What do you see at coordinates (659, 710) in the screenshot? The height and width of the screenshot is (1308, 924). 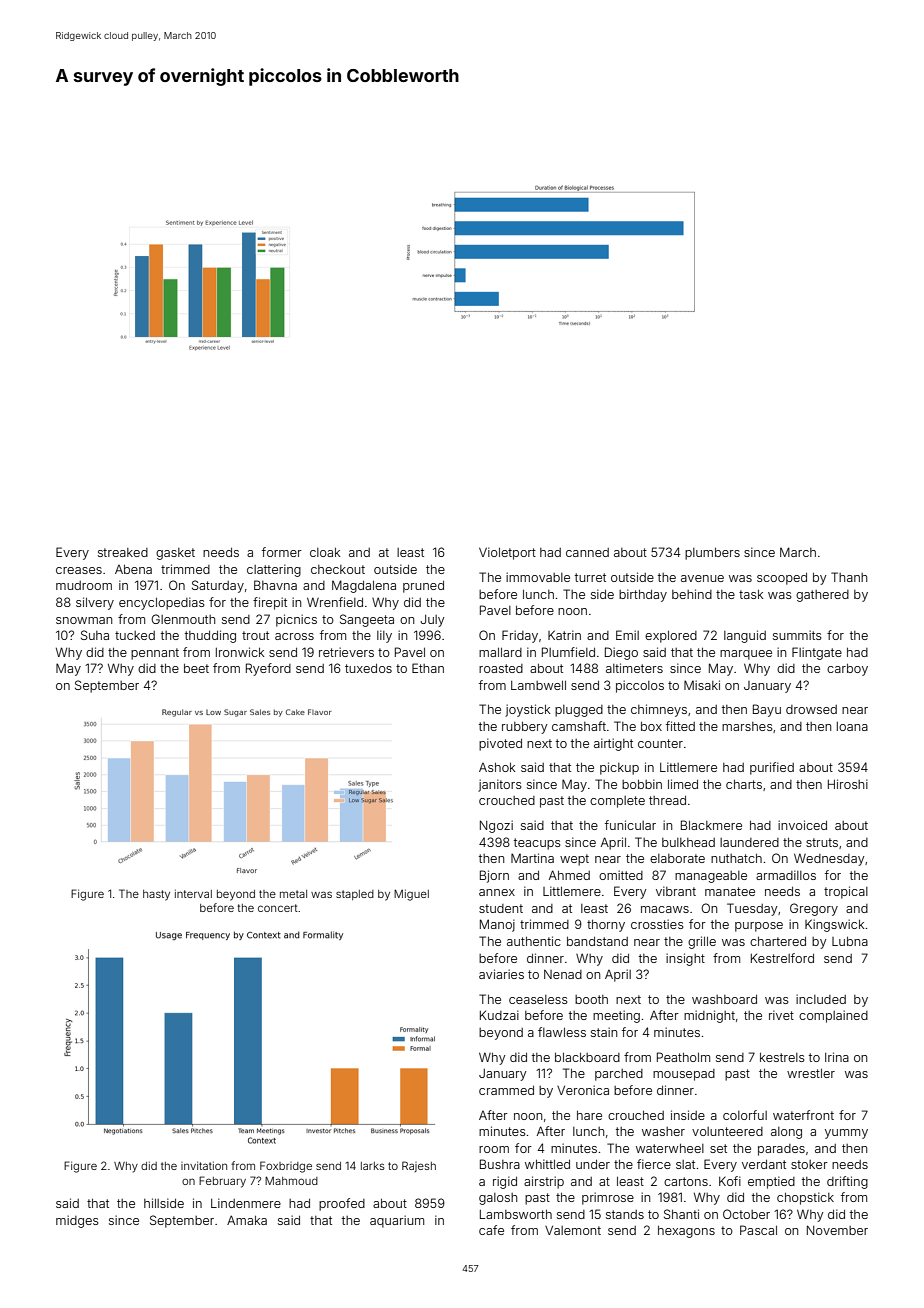 I see `chimneys` at bounding box center [659, 710].
